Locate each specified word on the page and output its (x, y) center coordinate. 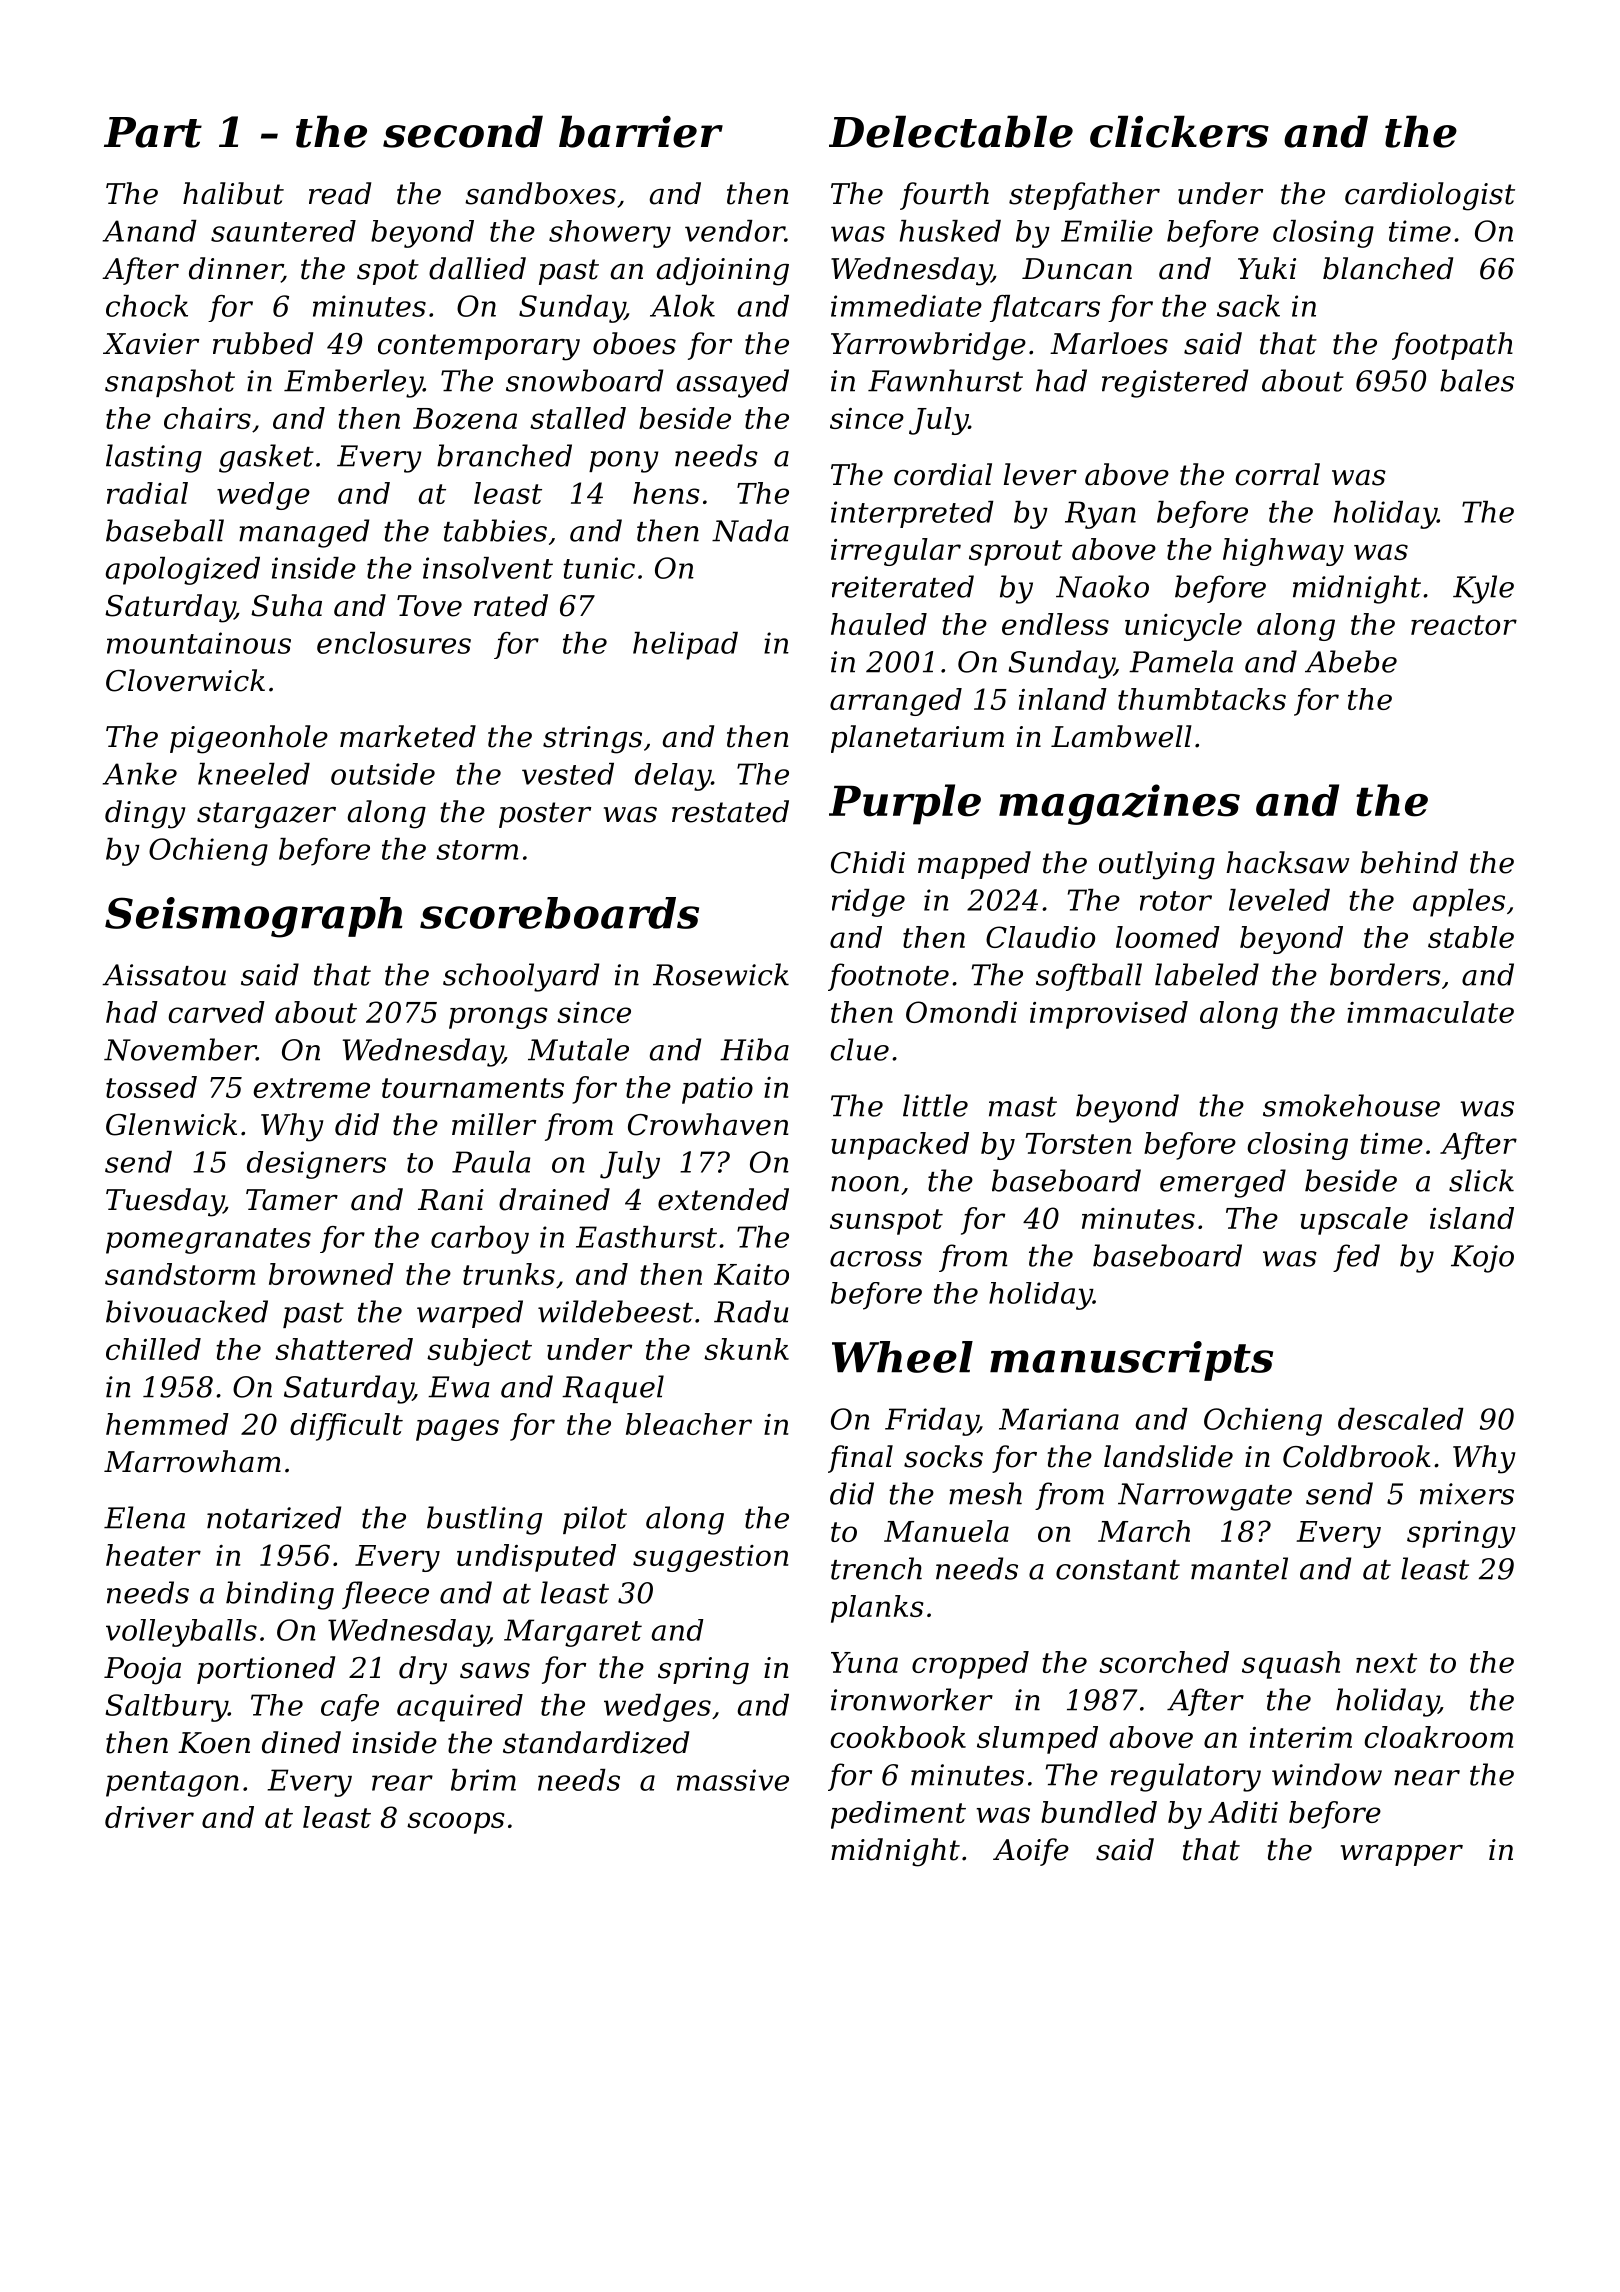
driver (149, 1817)
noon (865, 1184)
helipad (685, 646)
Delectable (951, 131)
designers (316, 1165)
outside (383, 774)
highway (1283, 552)
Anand (150, 231)
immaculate (1430, 1012)
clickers (1179, 131)
